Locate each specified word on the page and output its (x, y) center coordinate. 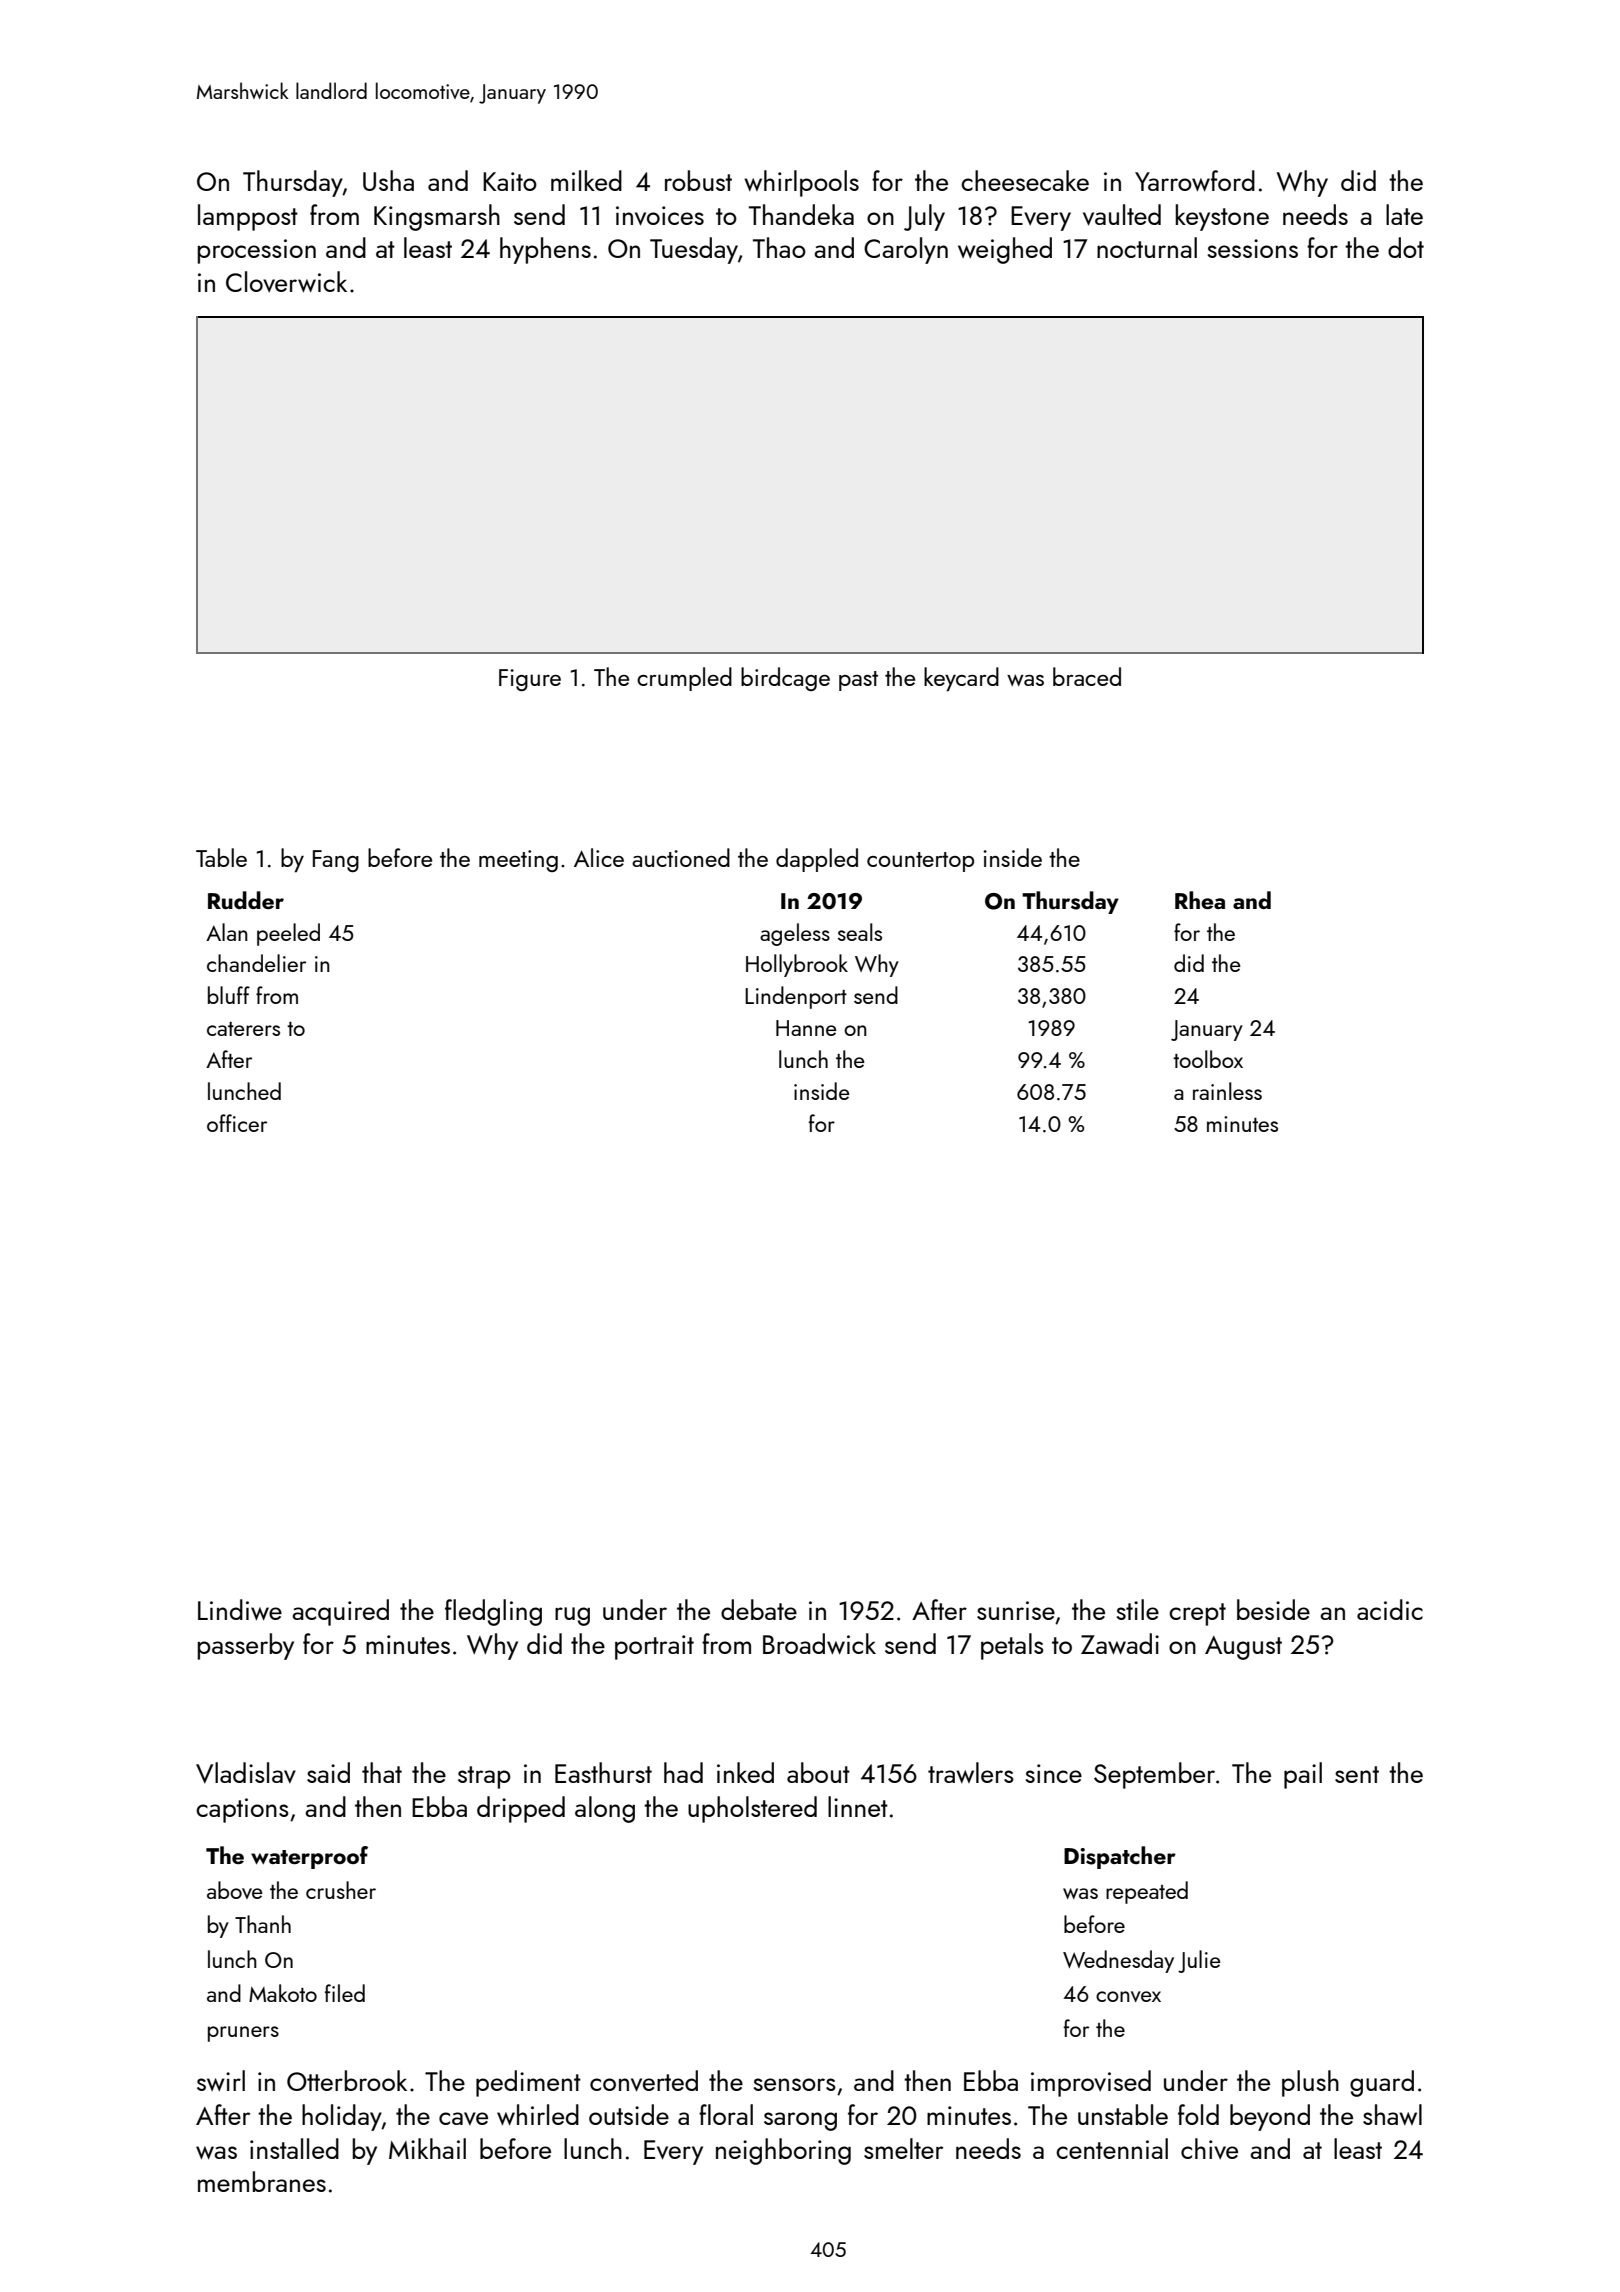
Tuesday (694, 250)
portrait (654, 1647)
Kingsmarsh (437, 217)
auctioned (681, 857)
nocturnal (1147, 247)
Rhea (1200, 900)
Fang (336, 861)
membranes (262, 2181)
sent (1357, 1774)
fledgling (493, 1612)
